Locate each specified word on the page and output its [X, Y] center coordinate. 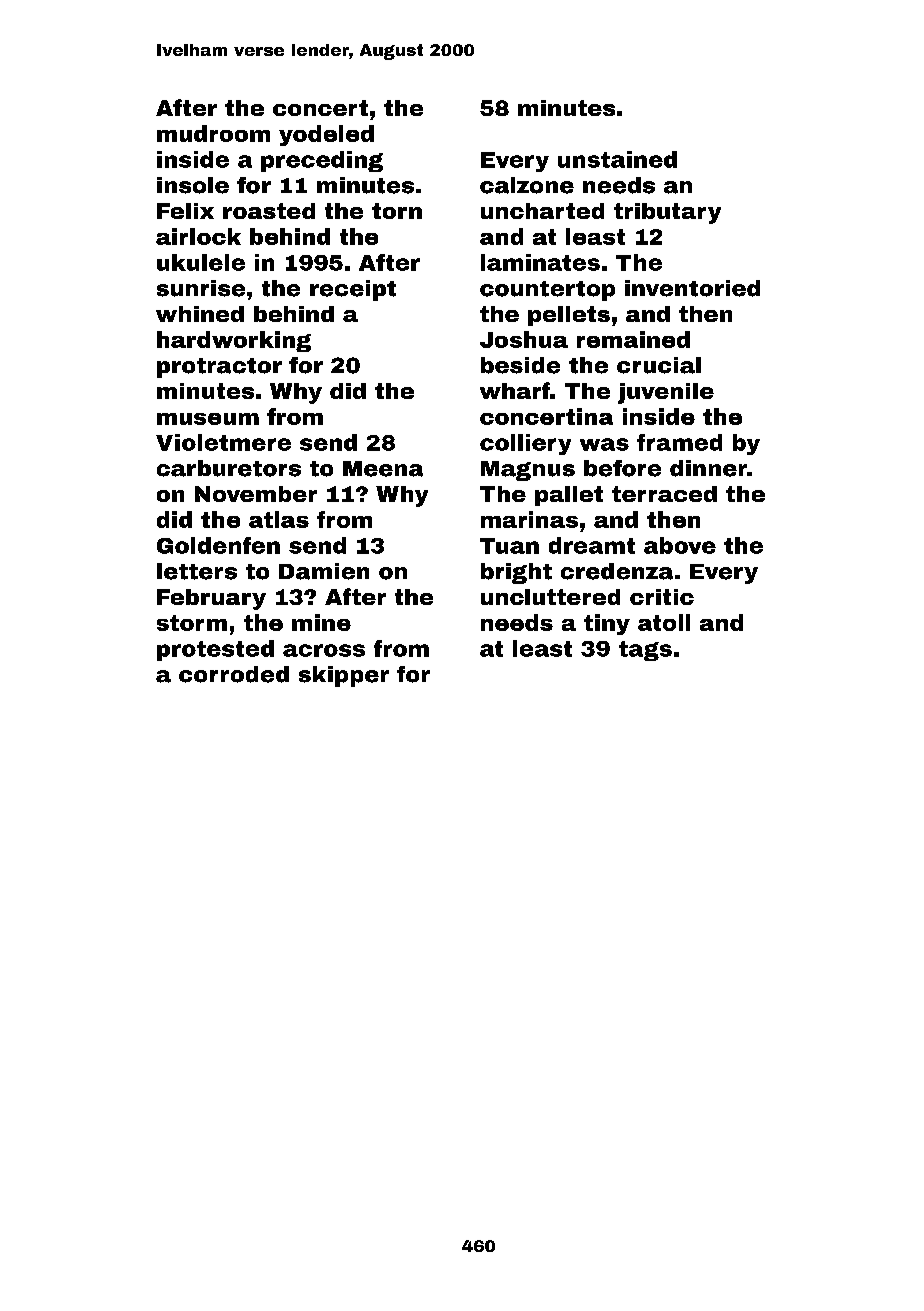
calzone [527, 185]
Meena [383, 469]
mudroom [213, 133]
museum [208, 419]
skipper [344, 676]
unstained [617, 159]
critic [662, 597]
